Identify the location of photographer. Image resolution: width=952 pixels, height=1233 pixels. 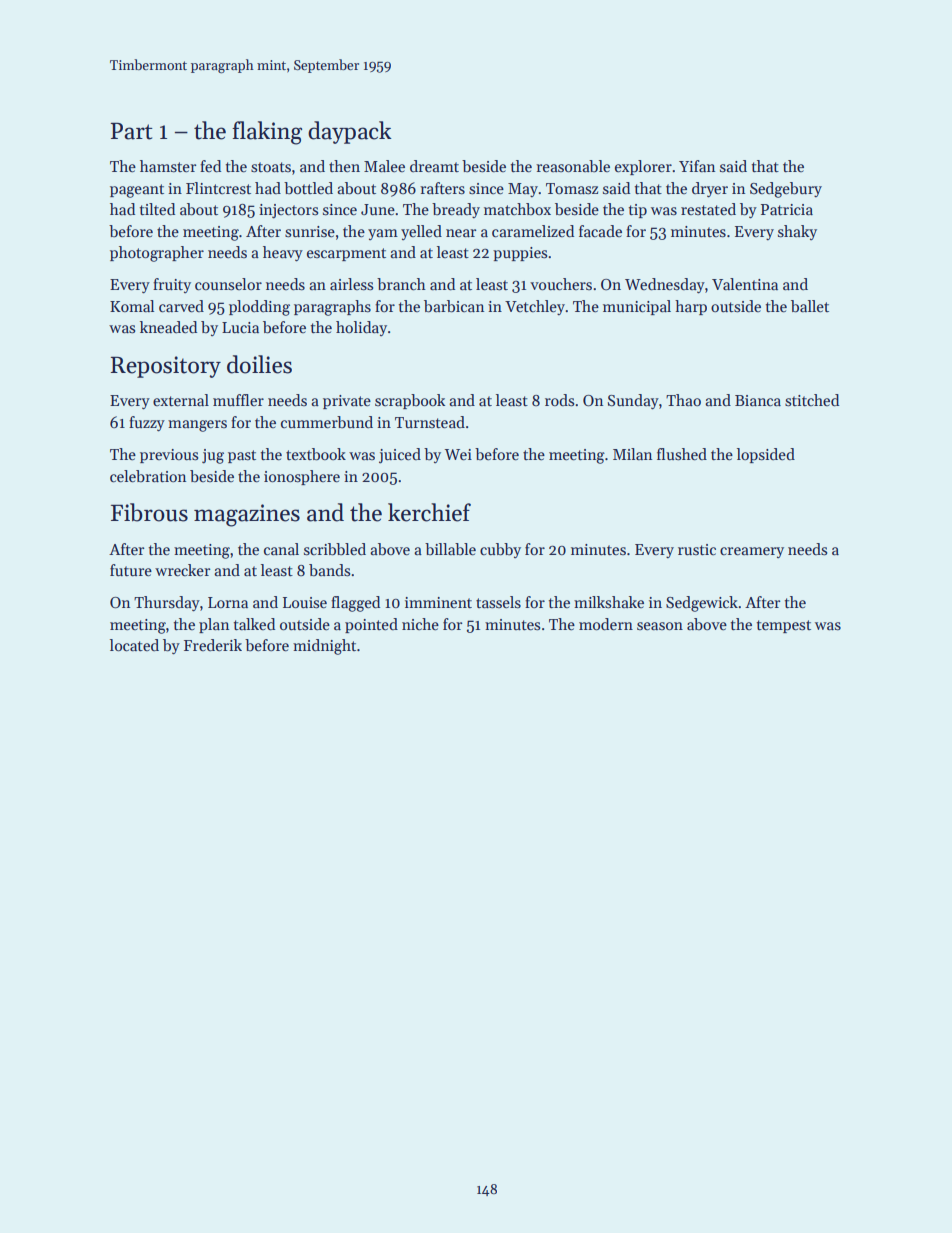
(157, 254).
